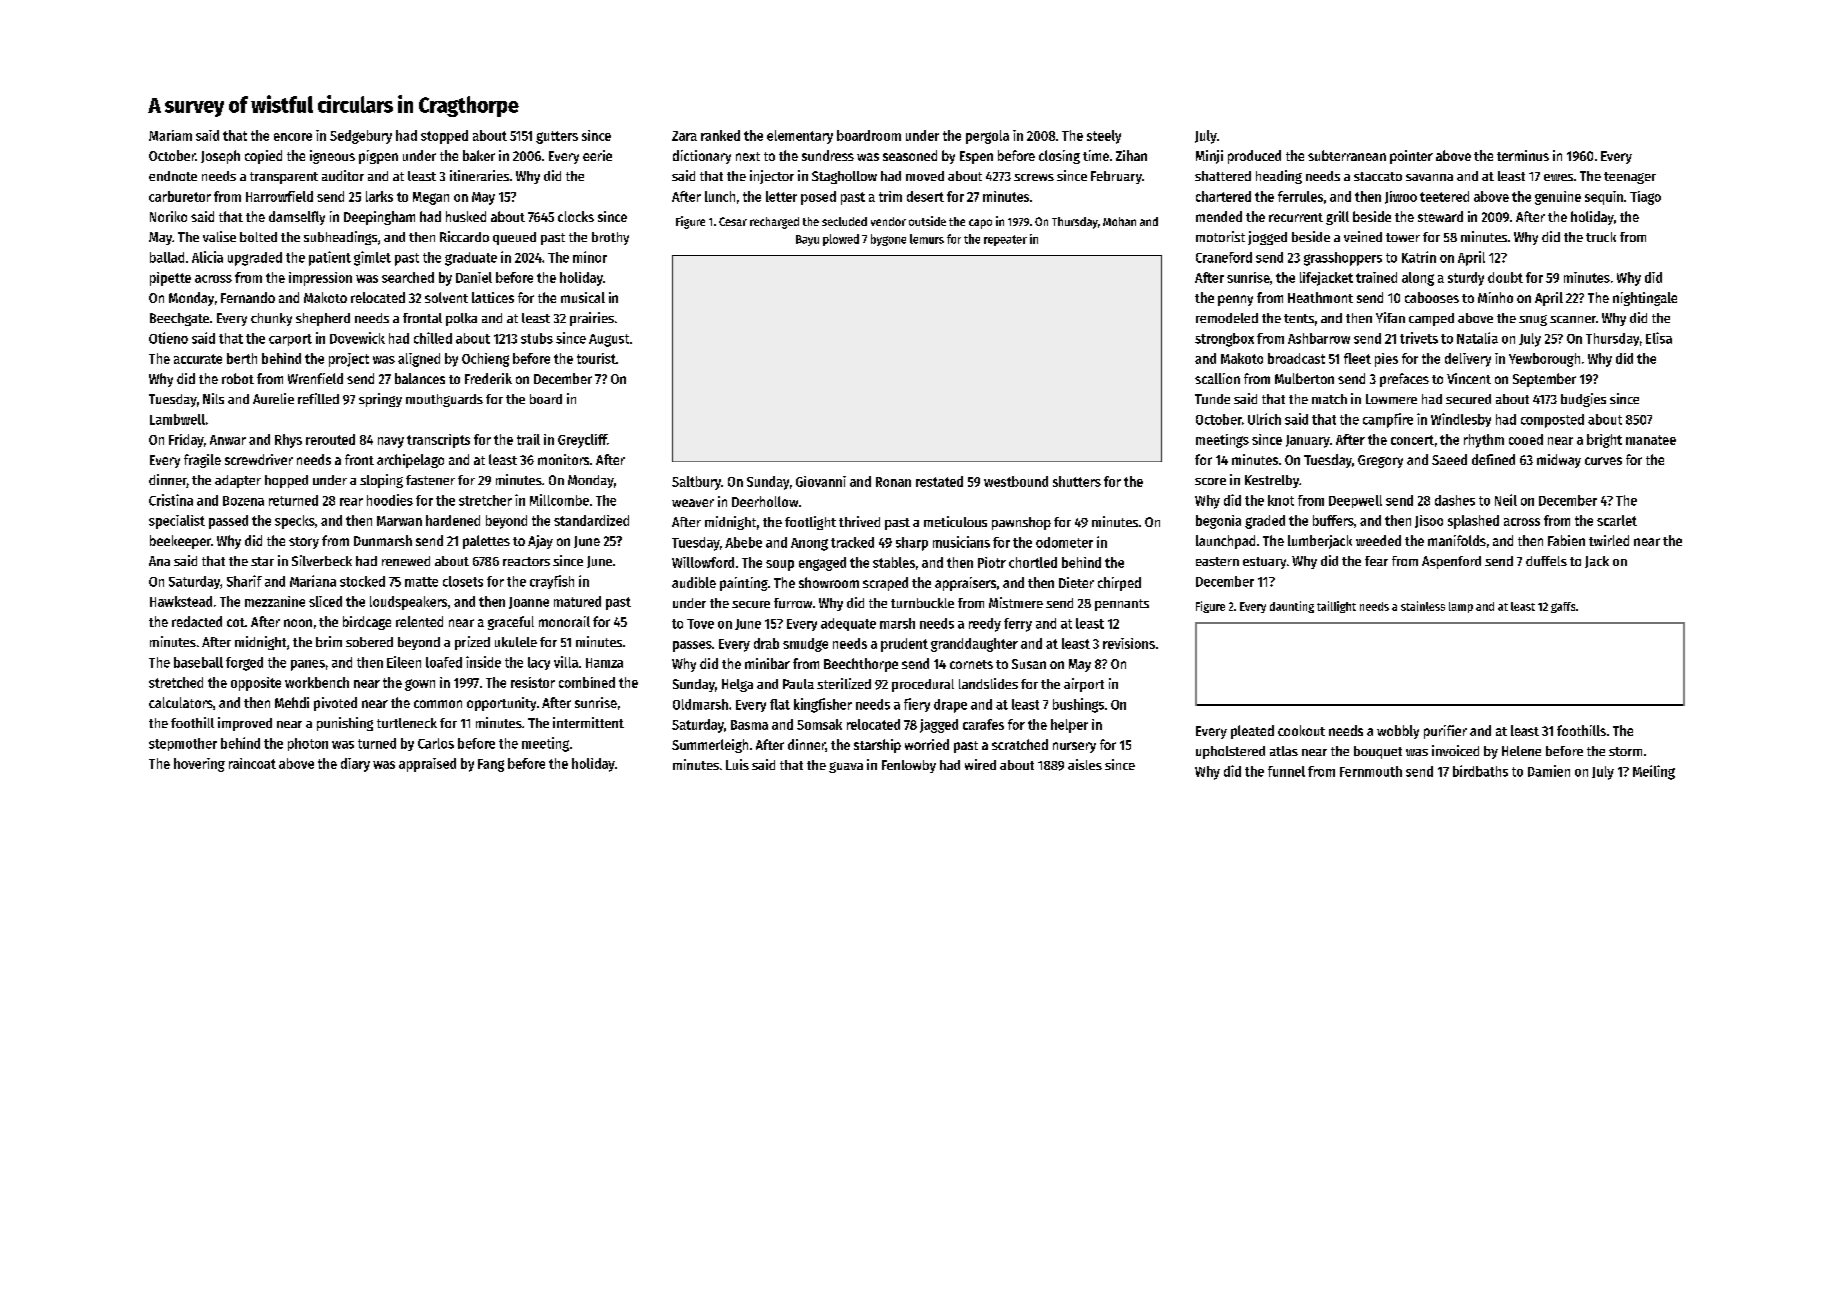 The height and width of the screenshot is (1297, 1834). What do you see at coordinates (444, 137) in the screenshot?
I see `stopped` at bounding box center [444, 137].
